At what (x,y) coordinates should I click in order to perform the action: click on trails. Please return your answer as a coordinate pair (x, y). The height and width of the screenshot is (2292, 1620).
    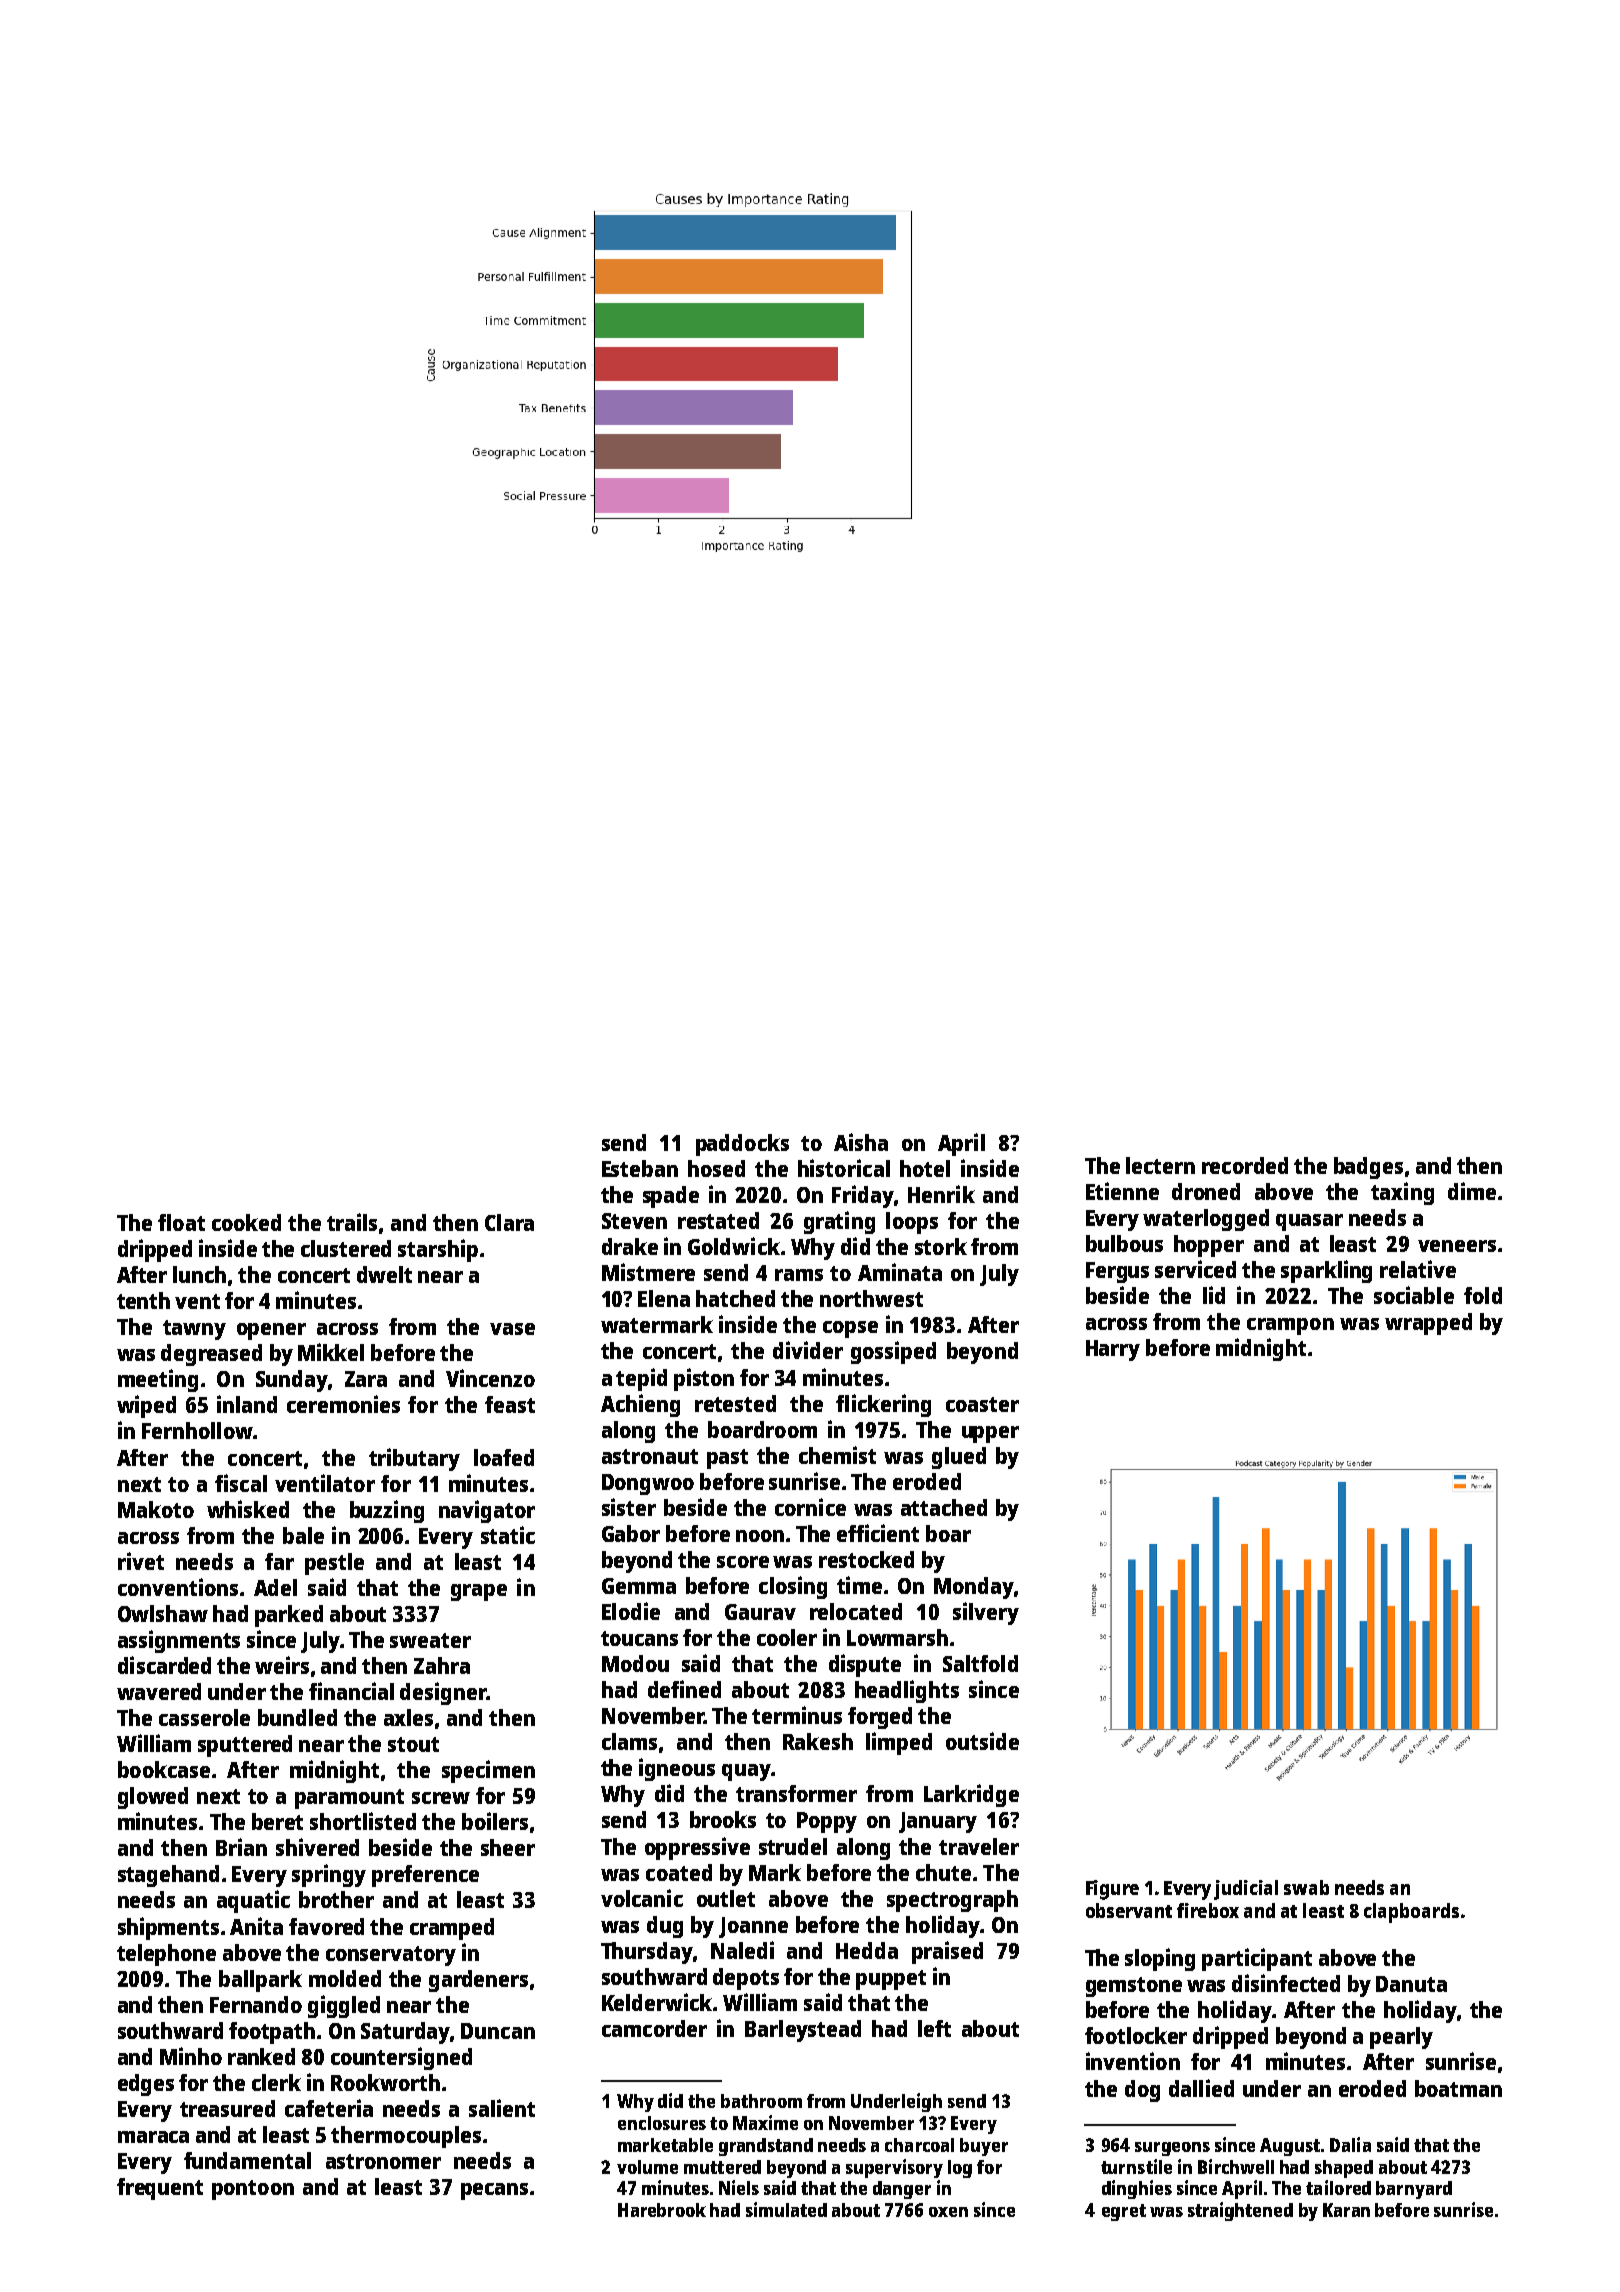
    Looking at the image, I should click on (352, 1222).
